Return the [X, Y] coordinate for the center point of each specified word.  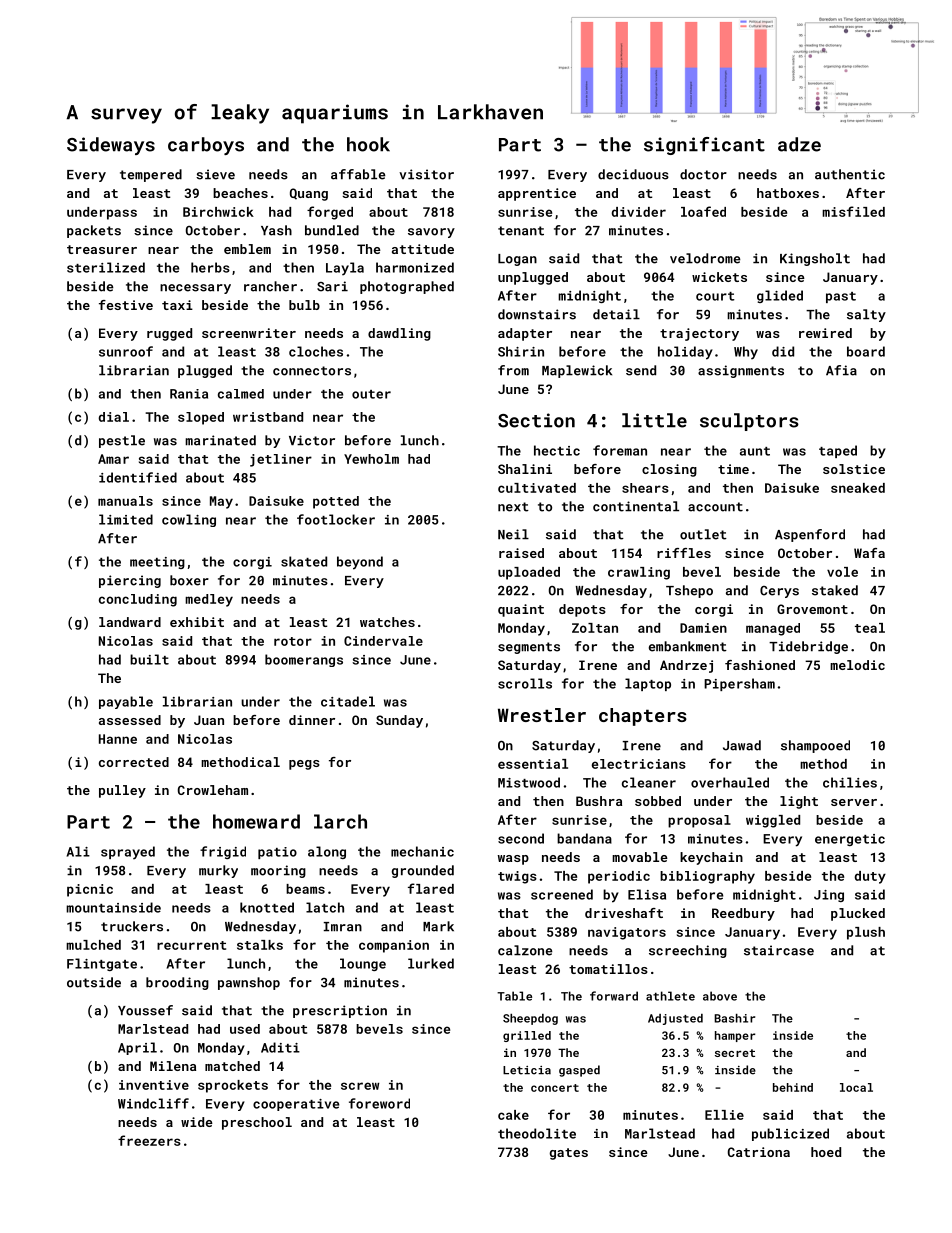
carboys [206, 146]
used [245, 1029]
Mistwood [529, 782]
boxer [189, 580]
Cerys [779, 592]
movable [640, 857]
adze [799, 144]
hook [368, 144]
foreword [379, 1103]
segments [529, 648]
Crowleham [213, 790]
